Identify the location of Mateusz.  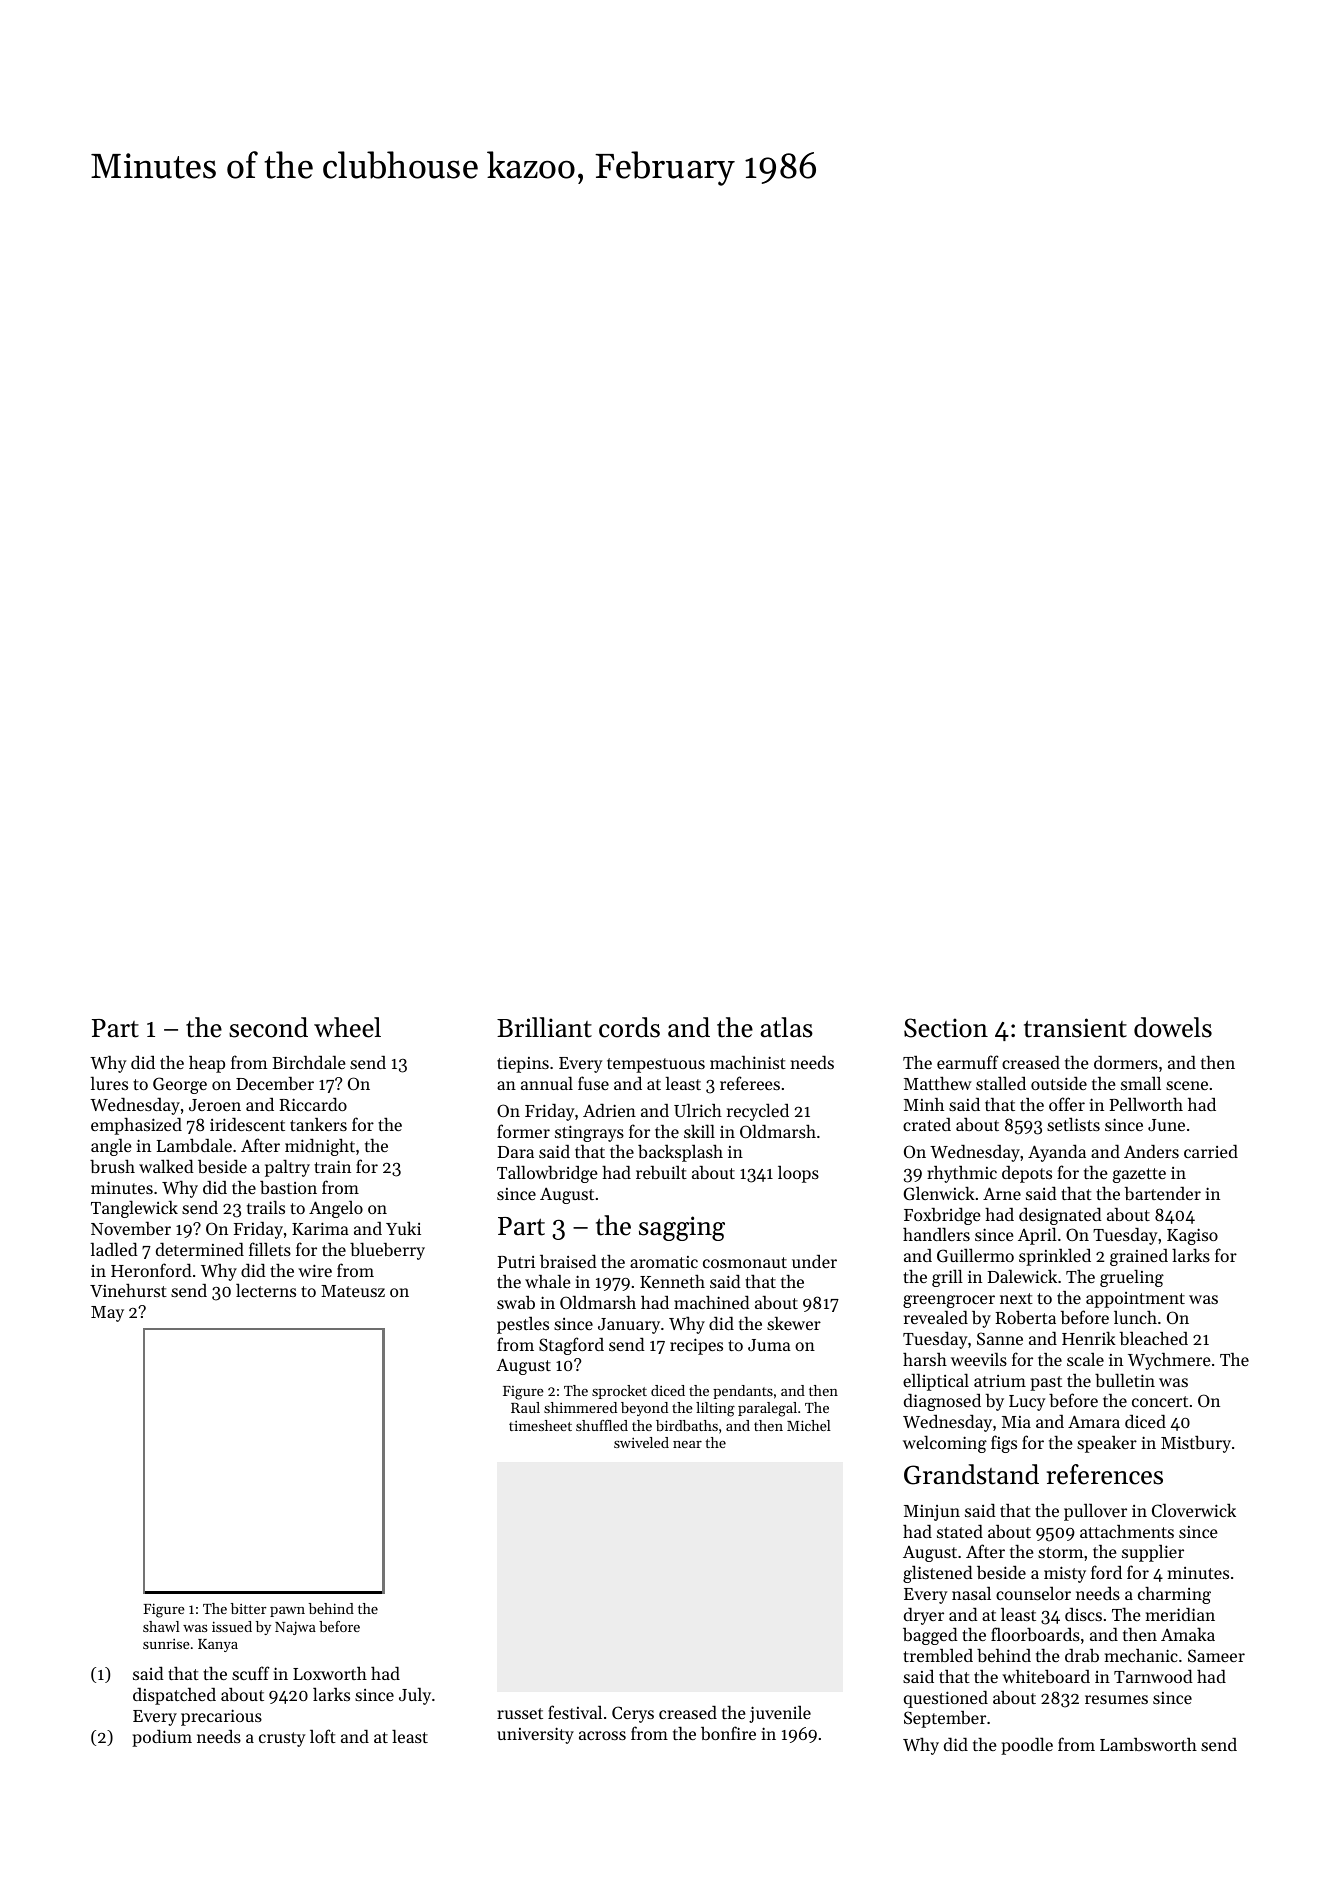
(353, 1291).
